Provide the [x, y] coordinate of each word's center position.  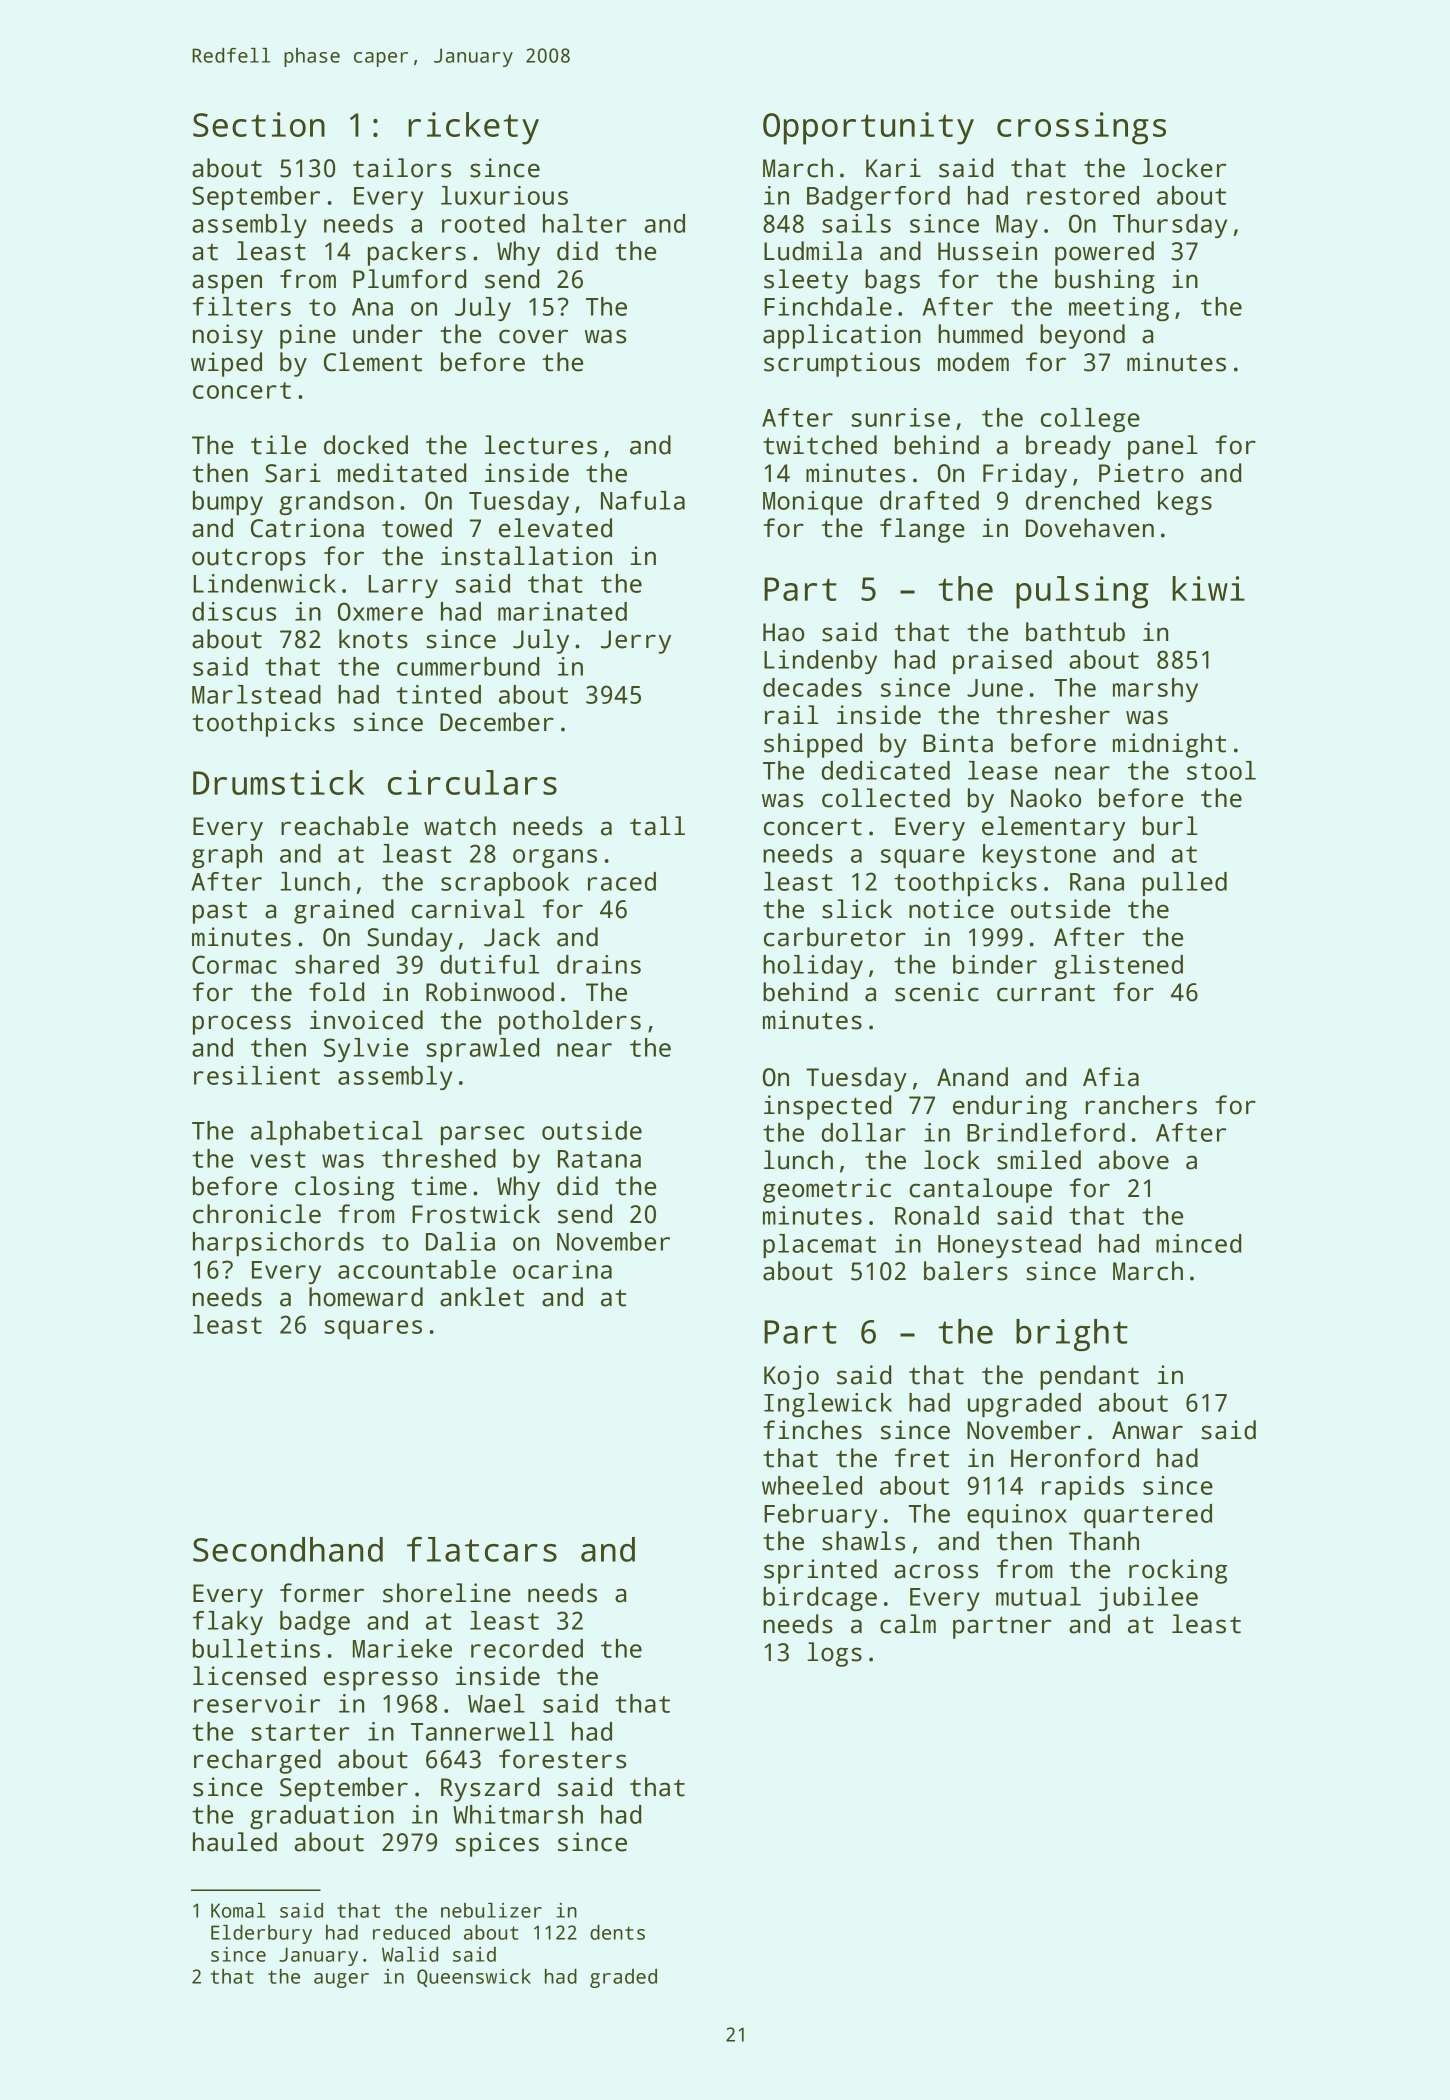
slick [857, 909]
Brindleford [1046, 1132]
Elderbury [261, 1934]
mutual [1038, 1596]
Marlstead [256, 694]
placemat [819, 1246]
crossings [1081, 128]
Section [259, 124]
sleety [806, 281]
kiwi [1208, 588]
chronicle [257, 1214]
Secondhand [288, 1549]
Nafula [643, 500]
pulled [1185, 884]
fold [336, 992]
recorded [527, 1648]
